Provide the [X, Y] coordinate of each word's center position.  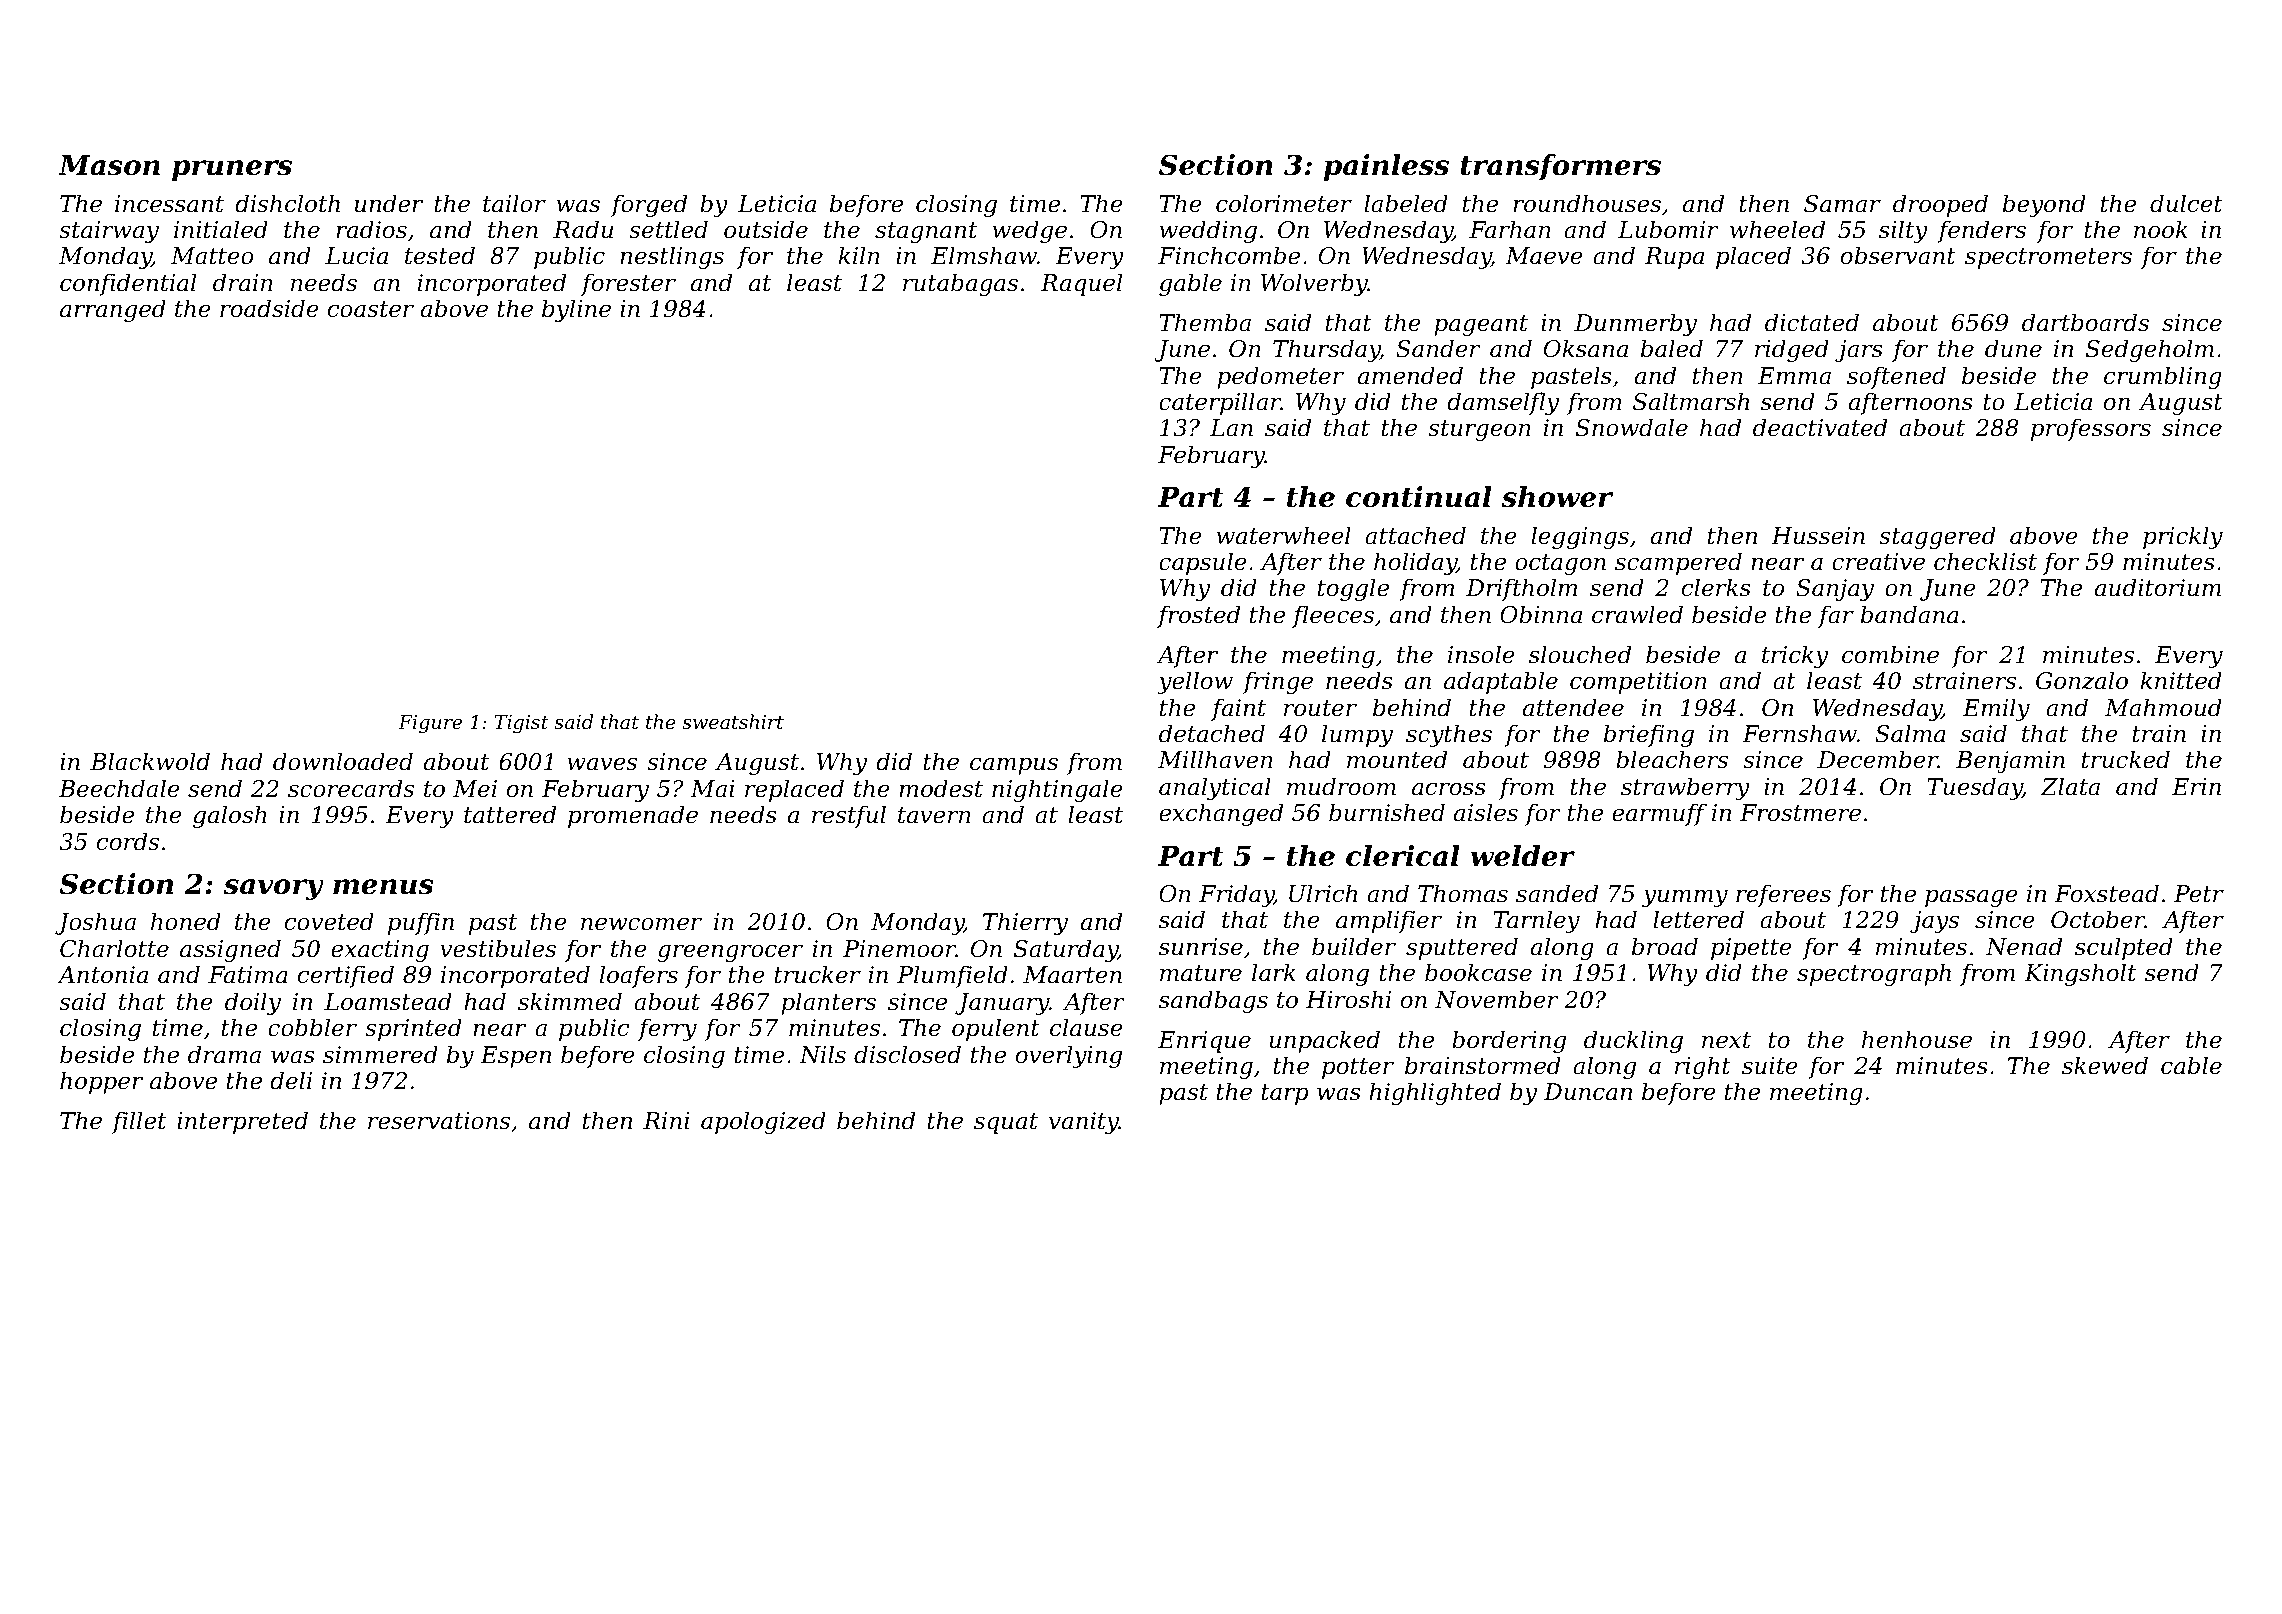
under [389, 203]
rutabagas [960, 284]
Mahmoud [2163, 707]
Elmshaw [984, 255]
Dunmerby [1635, 324]
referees [1783, 895]
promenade [633, 816]
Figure [430, 724]
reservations [439, 1121]
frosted [1198, 616]
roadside [269, 308]
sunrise [1201, 947]
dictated [1812, 322]
